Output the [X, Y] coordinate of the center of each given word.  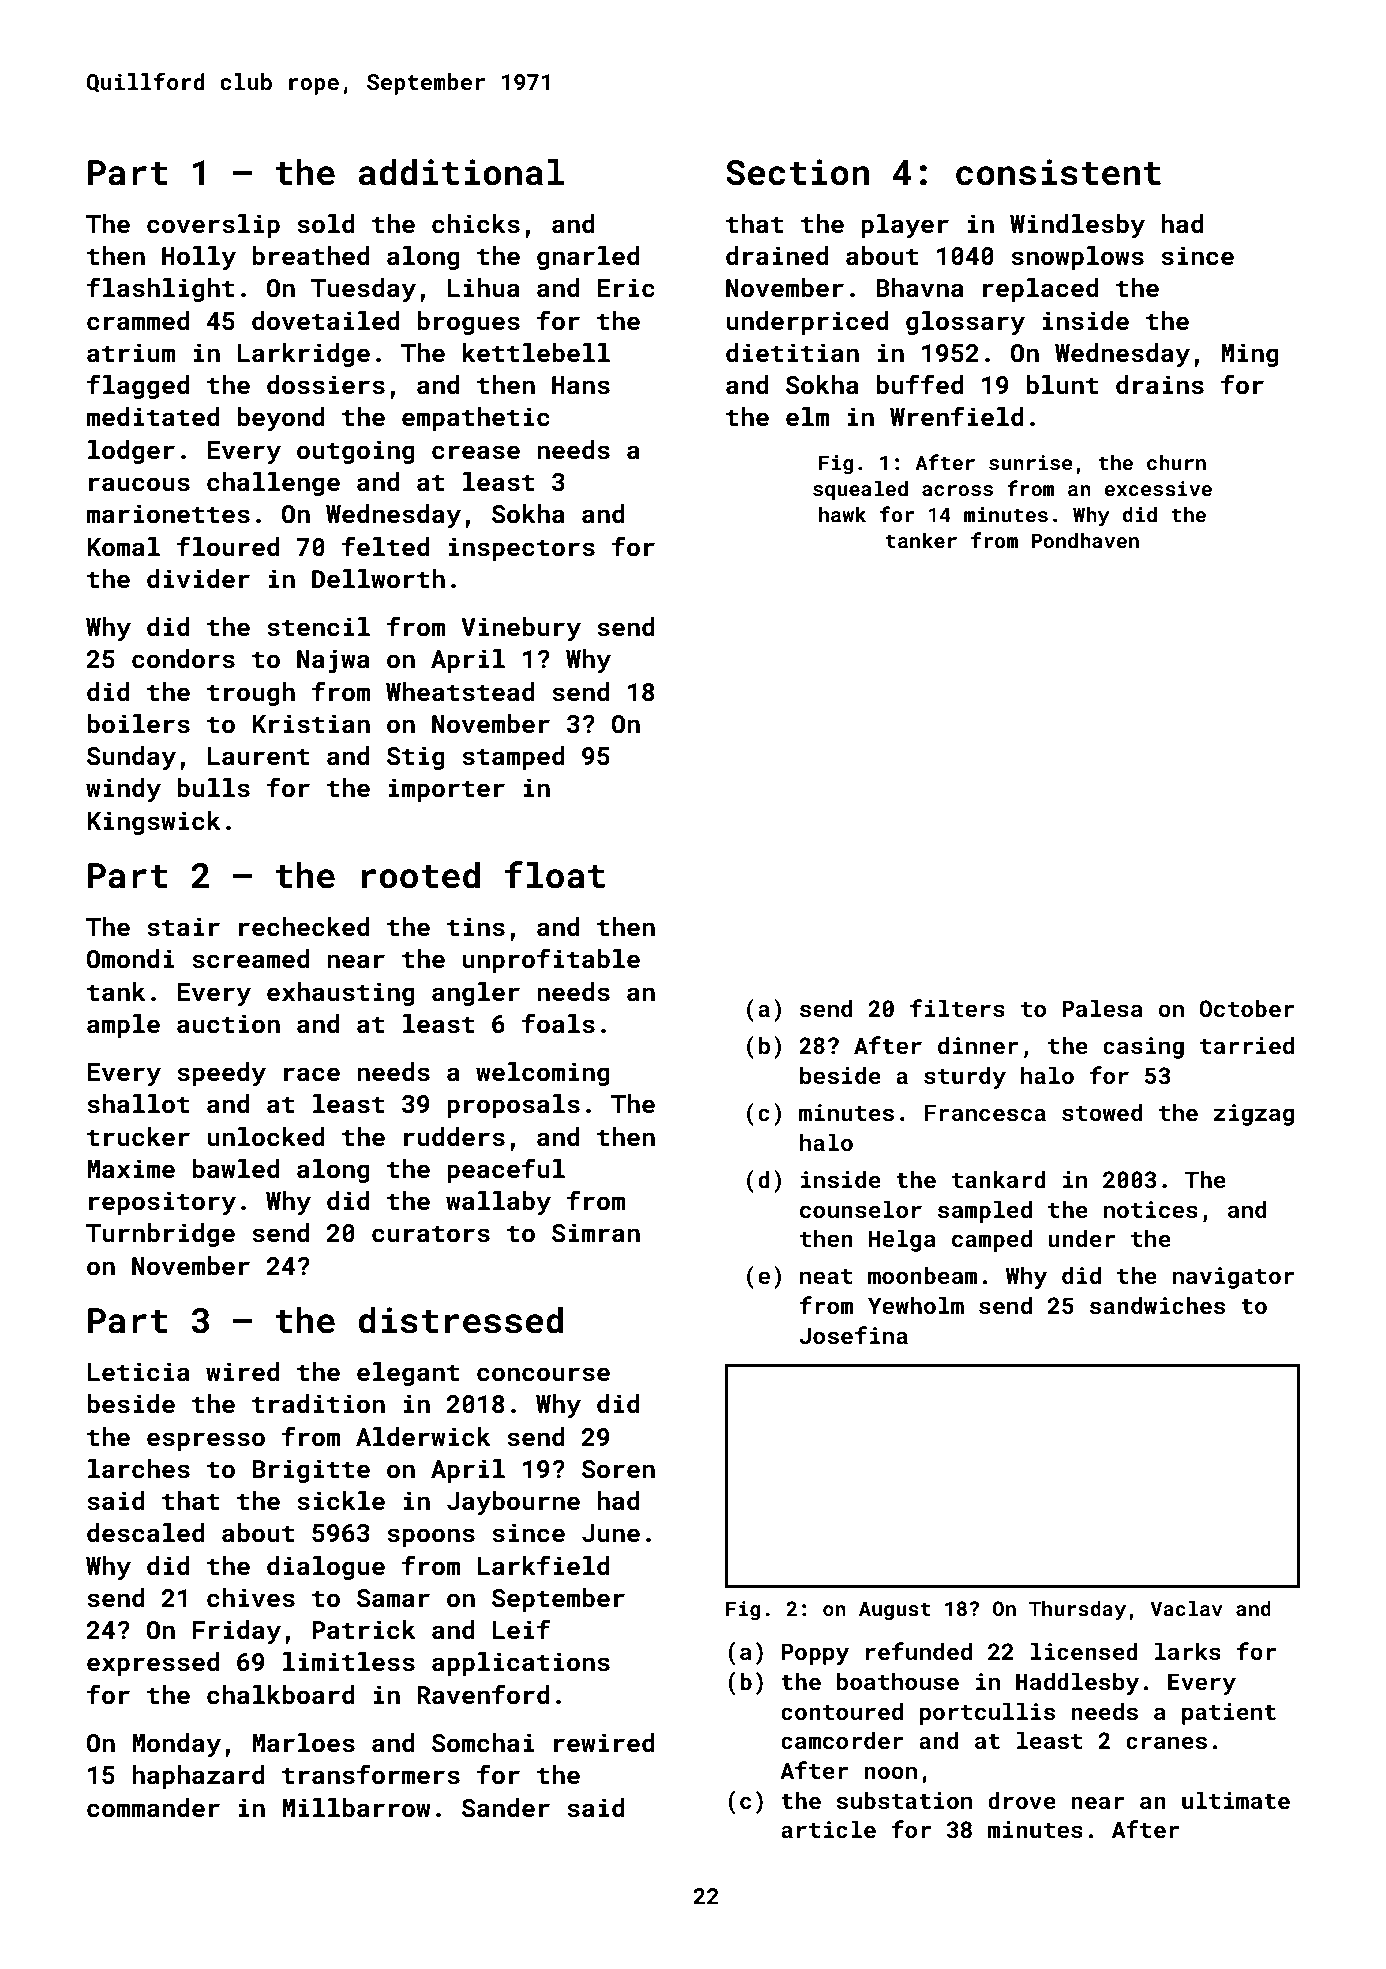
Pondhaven [1085, 540]
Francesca [985, 1112]
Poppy [815, 1654]
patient [1229, 1714]
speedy [221, 1074]
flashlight [161, 289]
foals [558, 1023]
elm [807, 416]
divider [198, 578]
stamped [513, 758]
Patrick [364, 1630]
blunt [1062, 385]
